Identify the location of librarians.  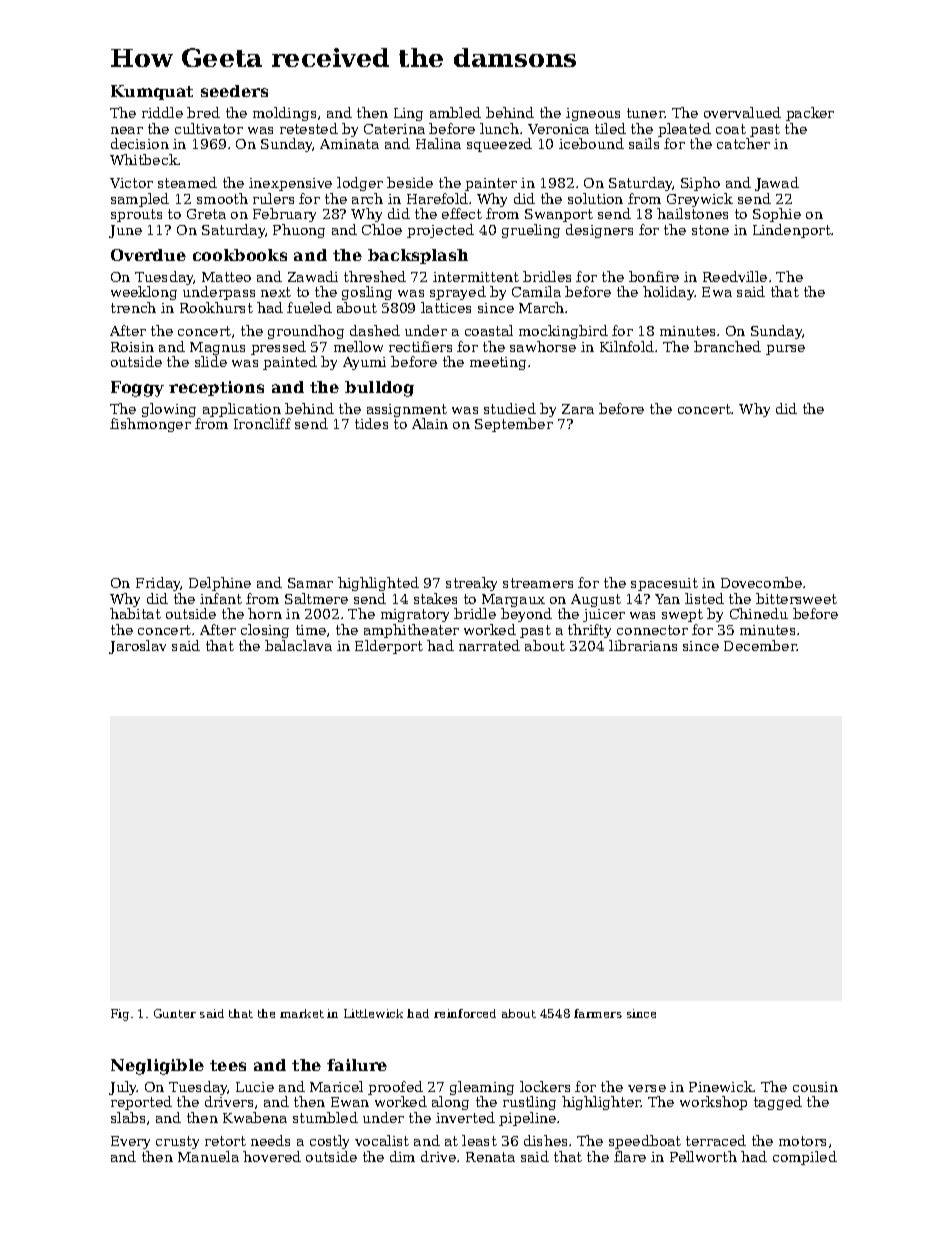
(643, 645).
